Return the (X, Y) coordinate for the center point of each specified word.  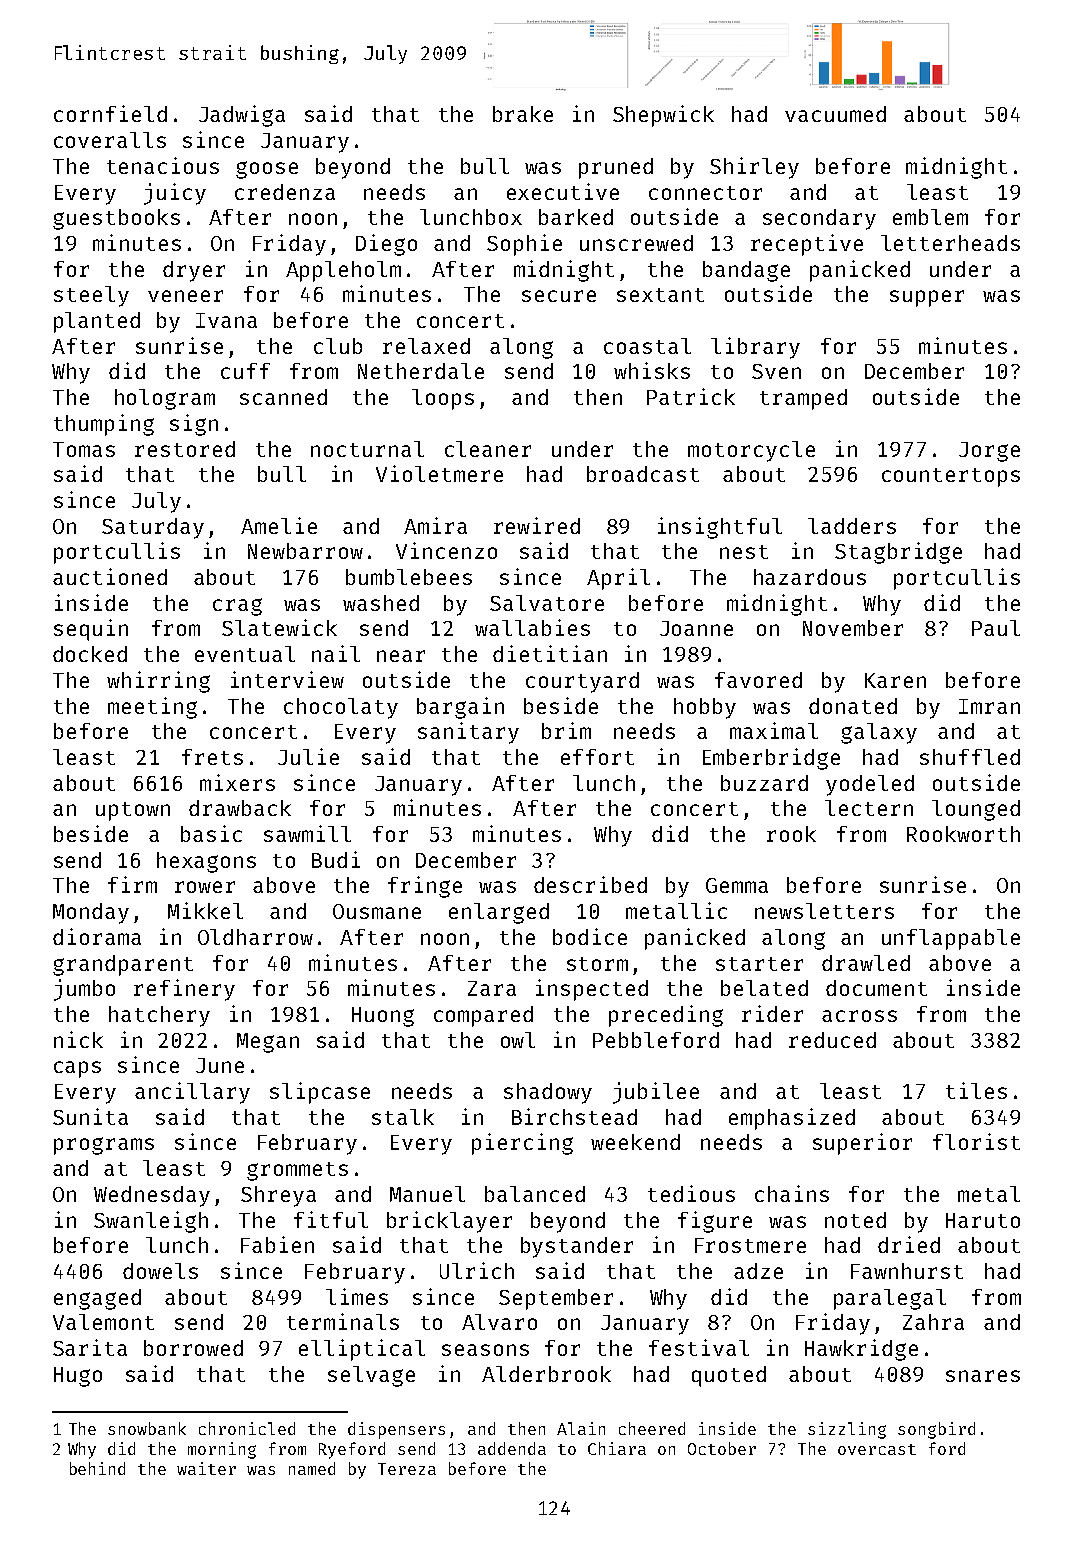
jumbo (84, 990)
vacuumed (835, 114)
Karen (895, 680)
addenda (512, 1448)
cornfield (110, 113)
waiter (206, 1468)
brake (523, 114)
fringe (425, 887)
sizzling (847, 1430)
